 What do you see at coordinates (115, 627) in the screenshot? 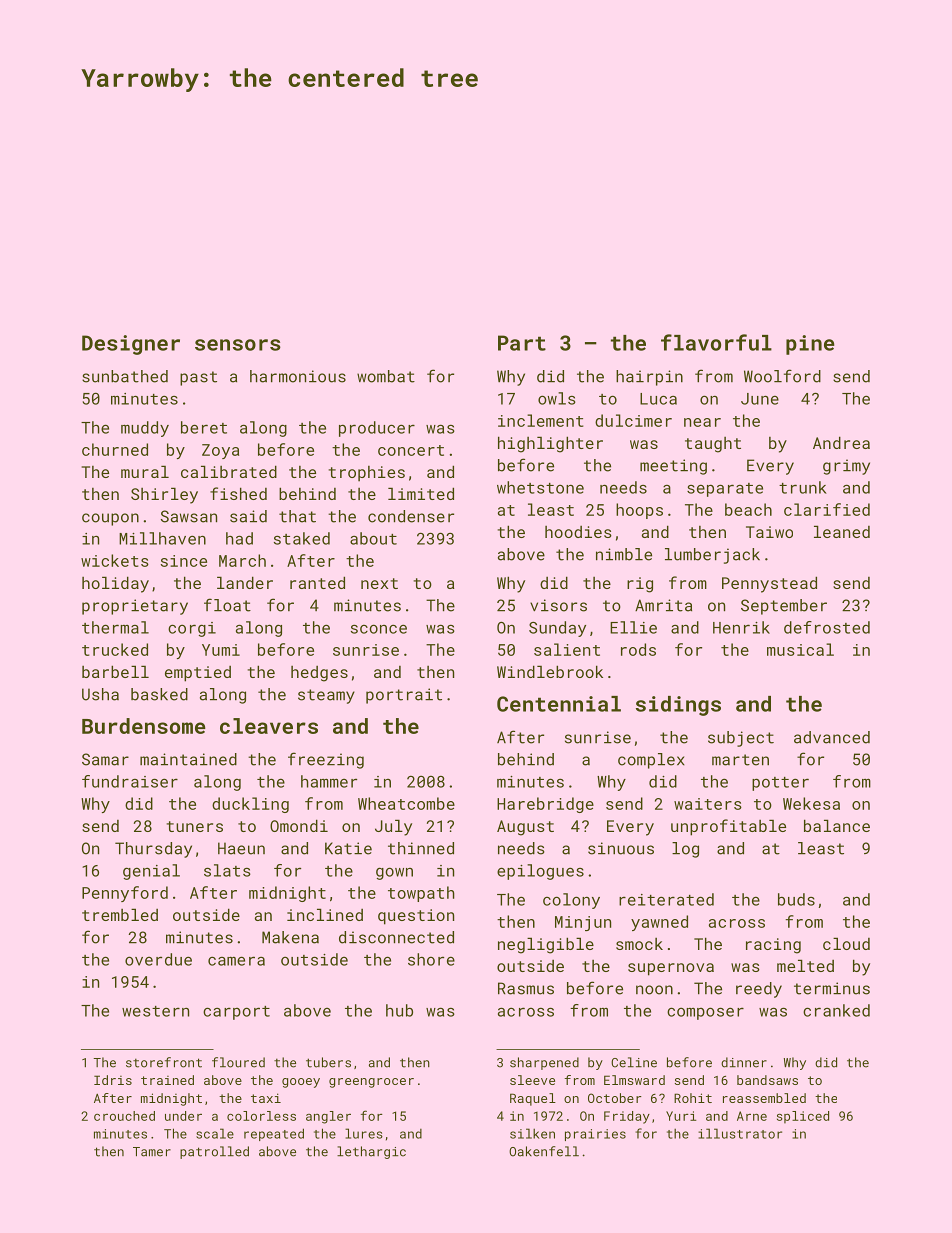
I see `thermal` at bounding box center [115, 627].
